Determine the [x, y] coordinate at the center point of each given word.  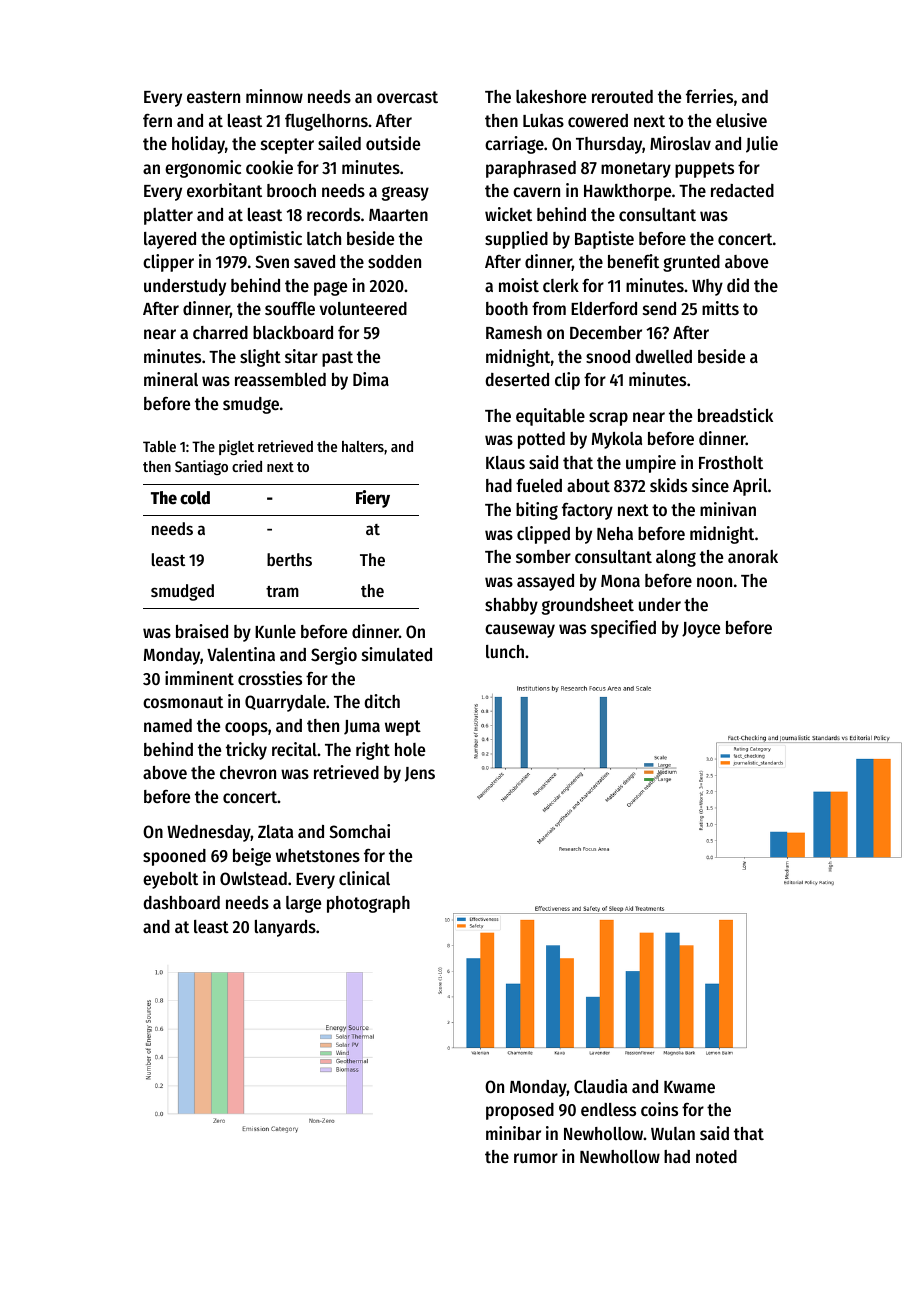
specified [623, 629]
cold [195, 498]
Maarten [398, 215]
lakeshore [551, 96]
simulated [397, 654]
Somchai [359, 831]
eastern [213, 97]
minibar [513, 1133]
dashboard [181, 902]
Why [707, 287]
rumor [536, 1158]
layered [170, 240]
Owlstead [253, 878]
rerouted [622, 96]
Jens [420, 774]
